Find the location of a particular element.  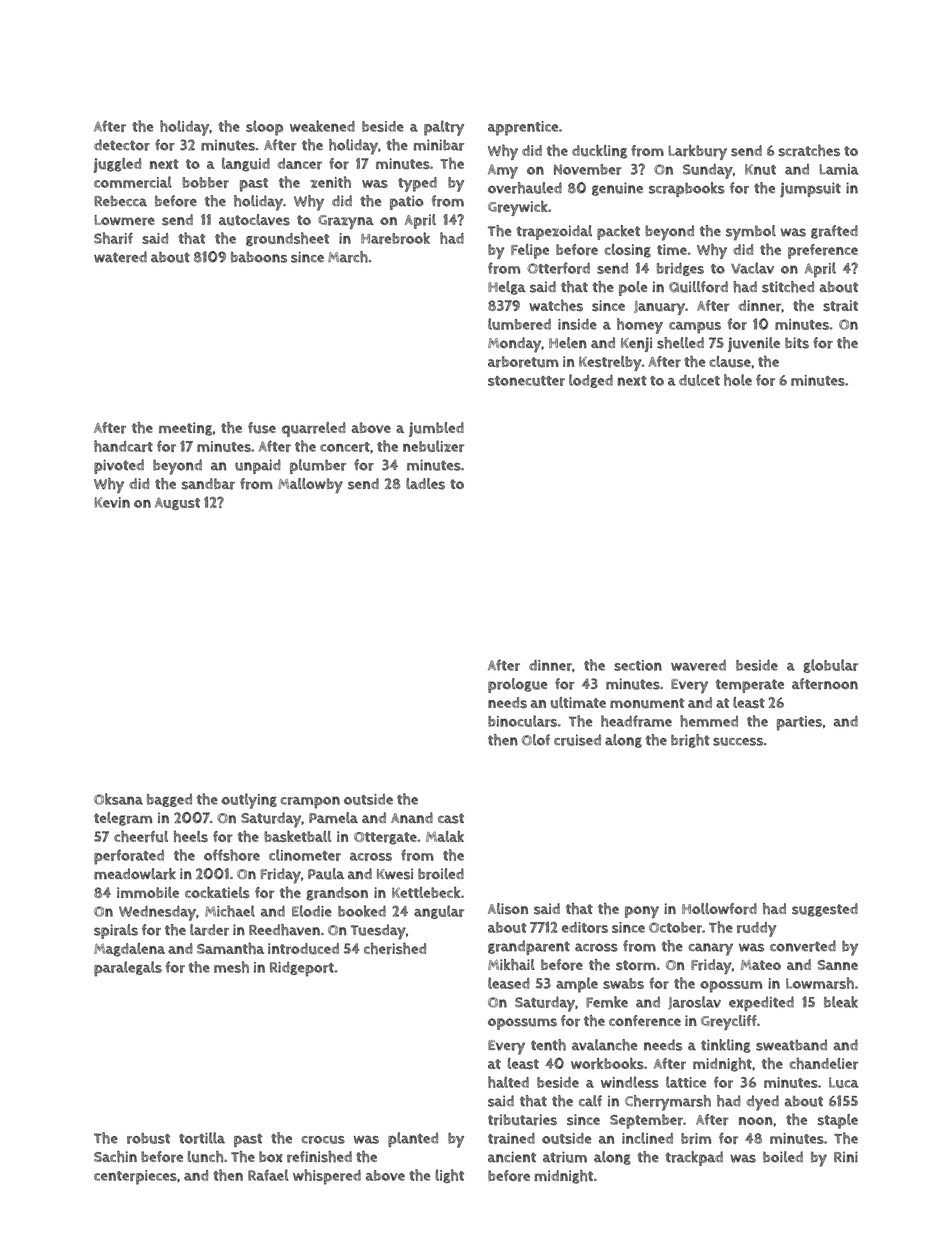

parties is located at coordinates (799, 723).
